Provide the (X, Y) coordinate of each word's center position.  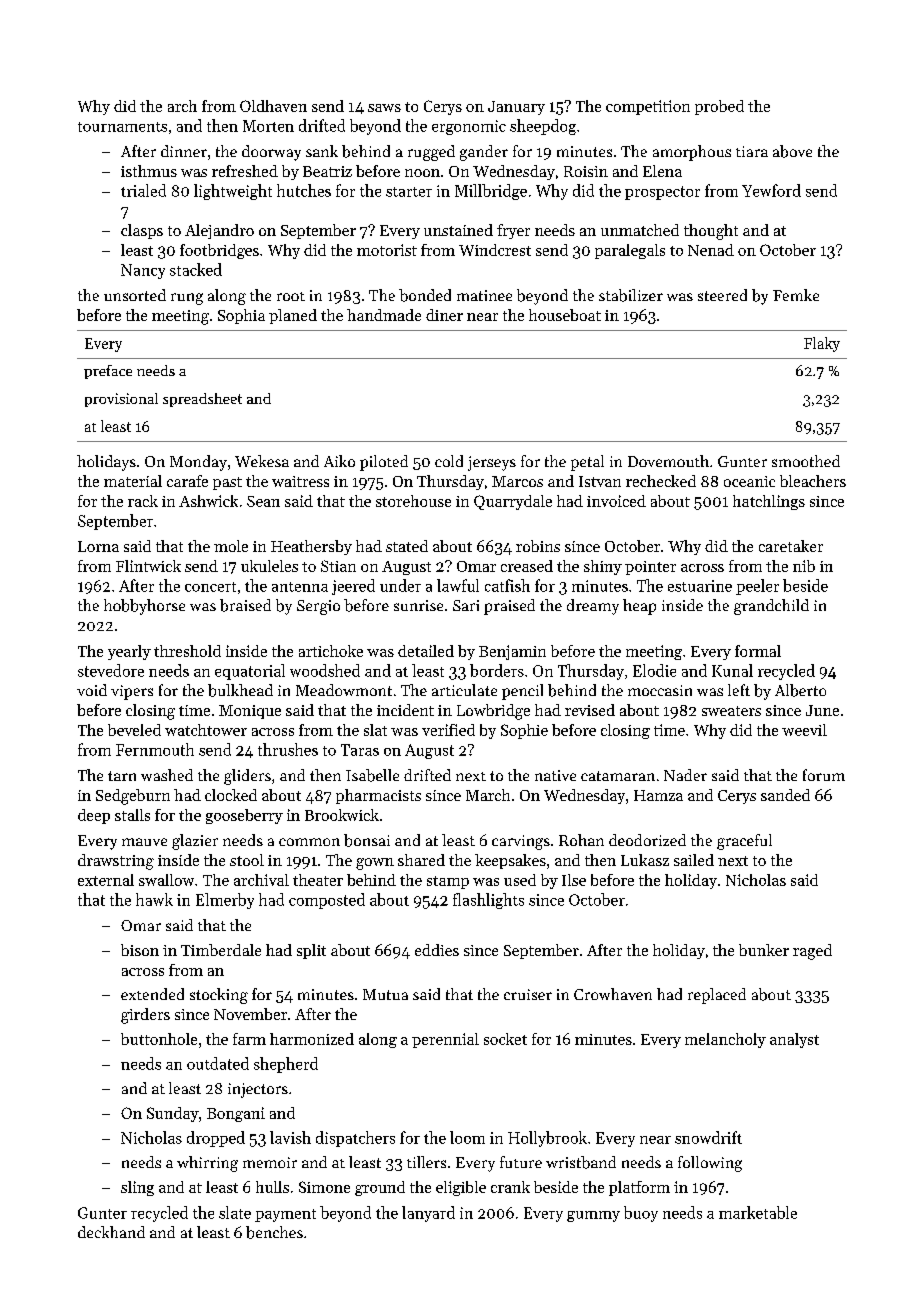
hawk (154, 899)
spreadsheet (202, 400)
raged (812, 952)
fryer (513, 231)
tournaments (122, 127)
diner (444, 315)
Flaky (822, 344)
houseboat (565, 315)
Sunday (173, 1114)
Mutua (385, 994)
